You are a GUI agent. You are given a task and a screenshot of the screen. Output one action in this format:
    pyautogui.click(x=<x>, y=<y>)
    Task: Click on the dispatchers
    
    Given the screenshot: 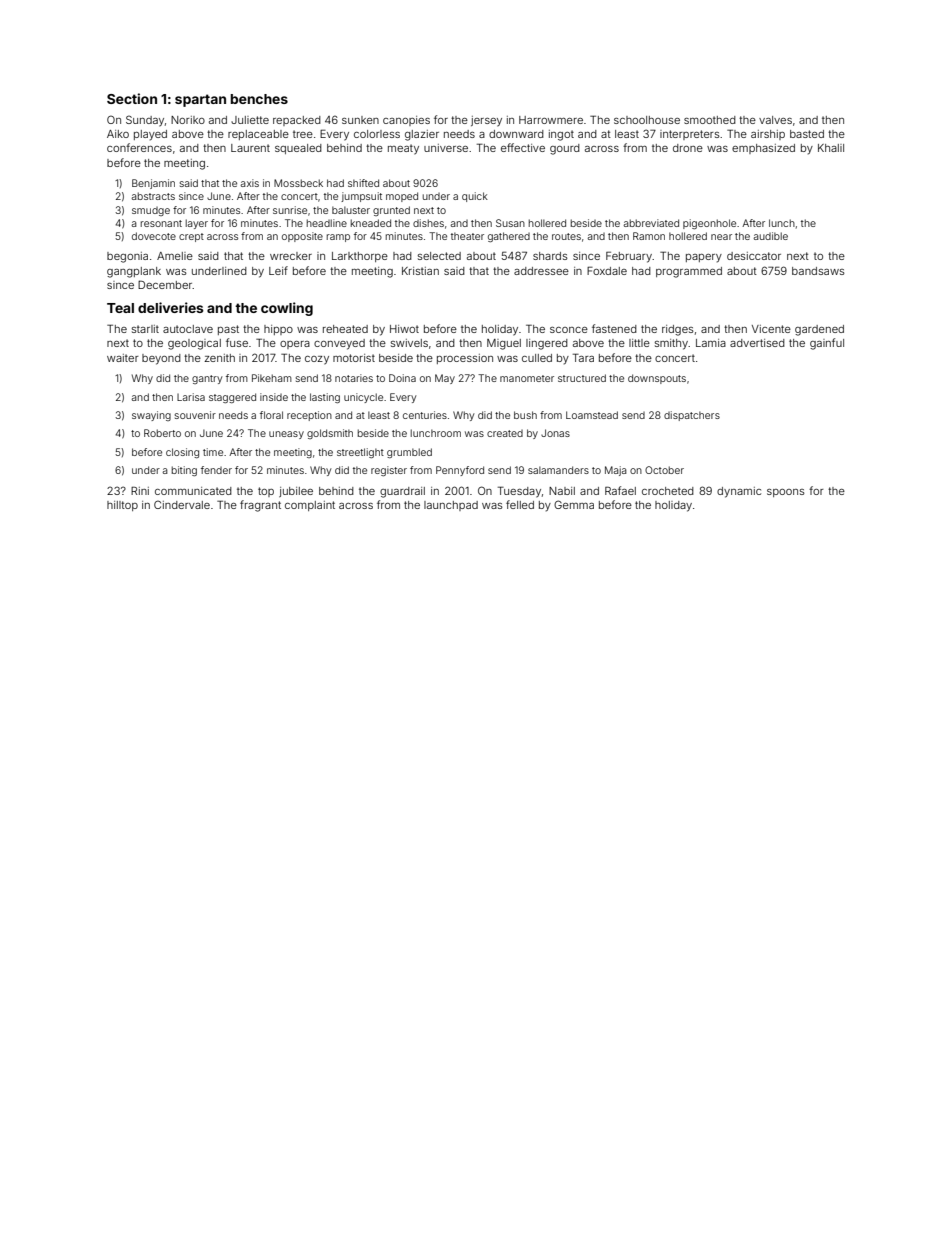 What is the action you would take?
    pyautogui.click(x=692, y=416)
